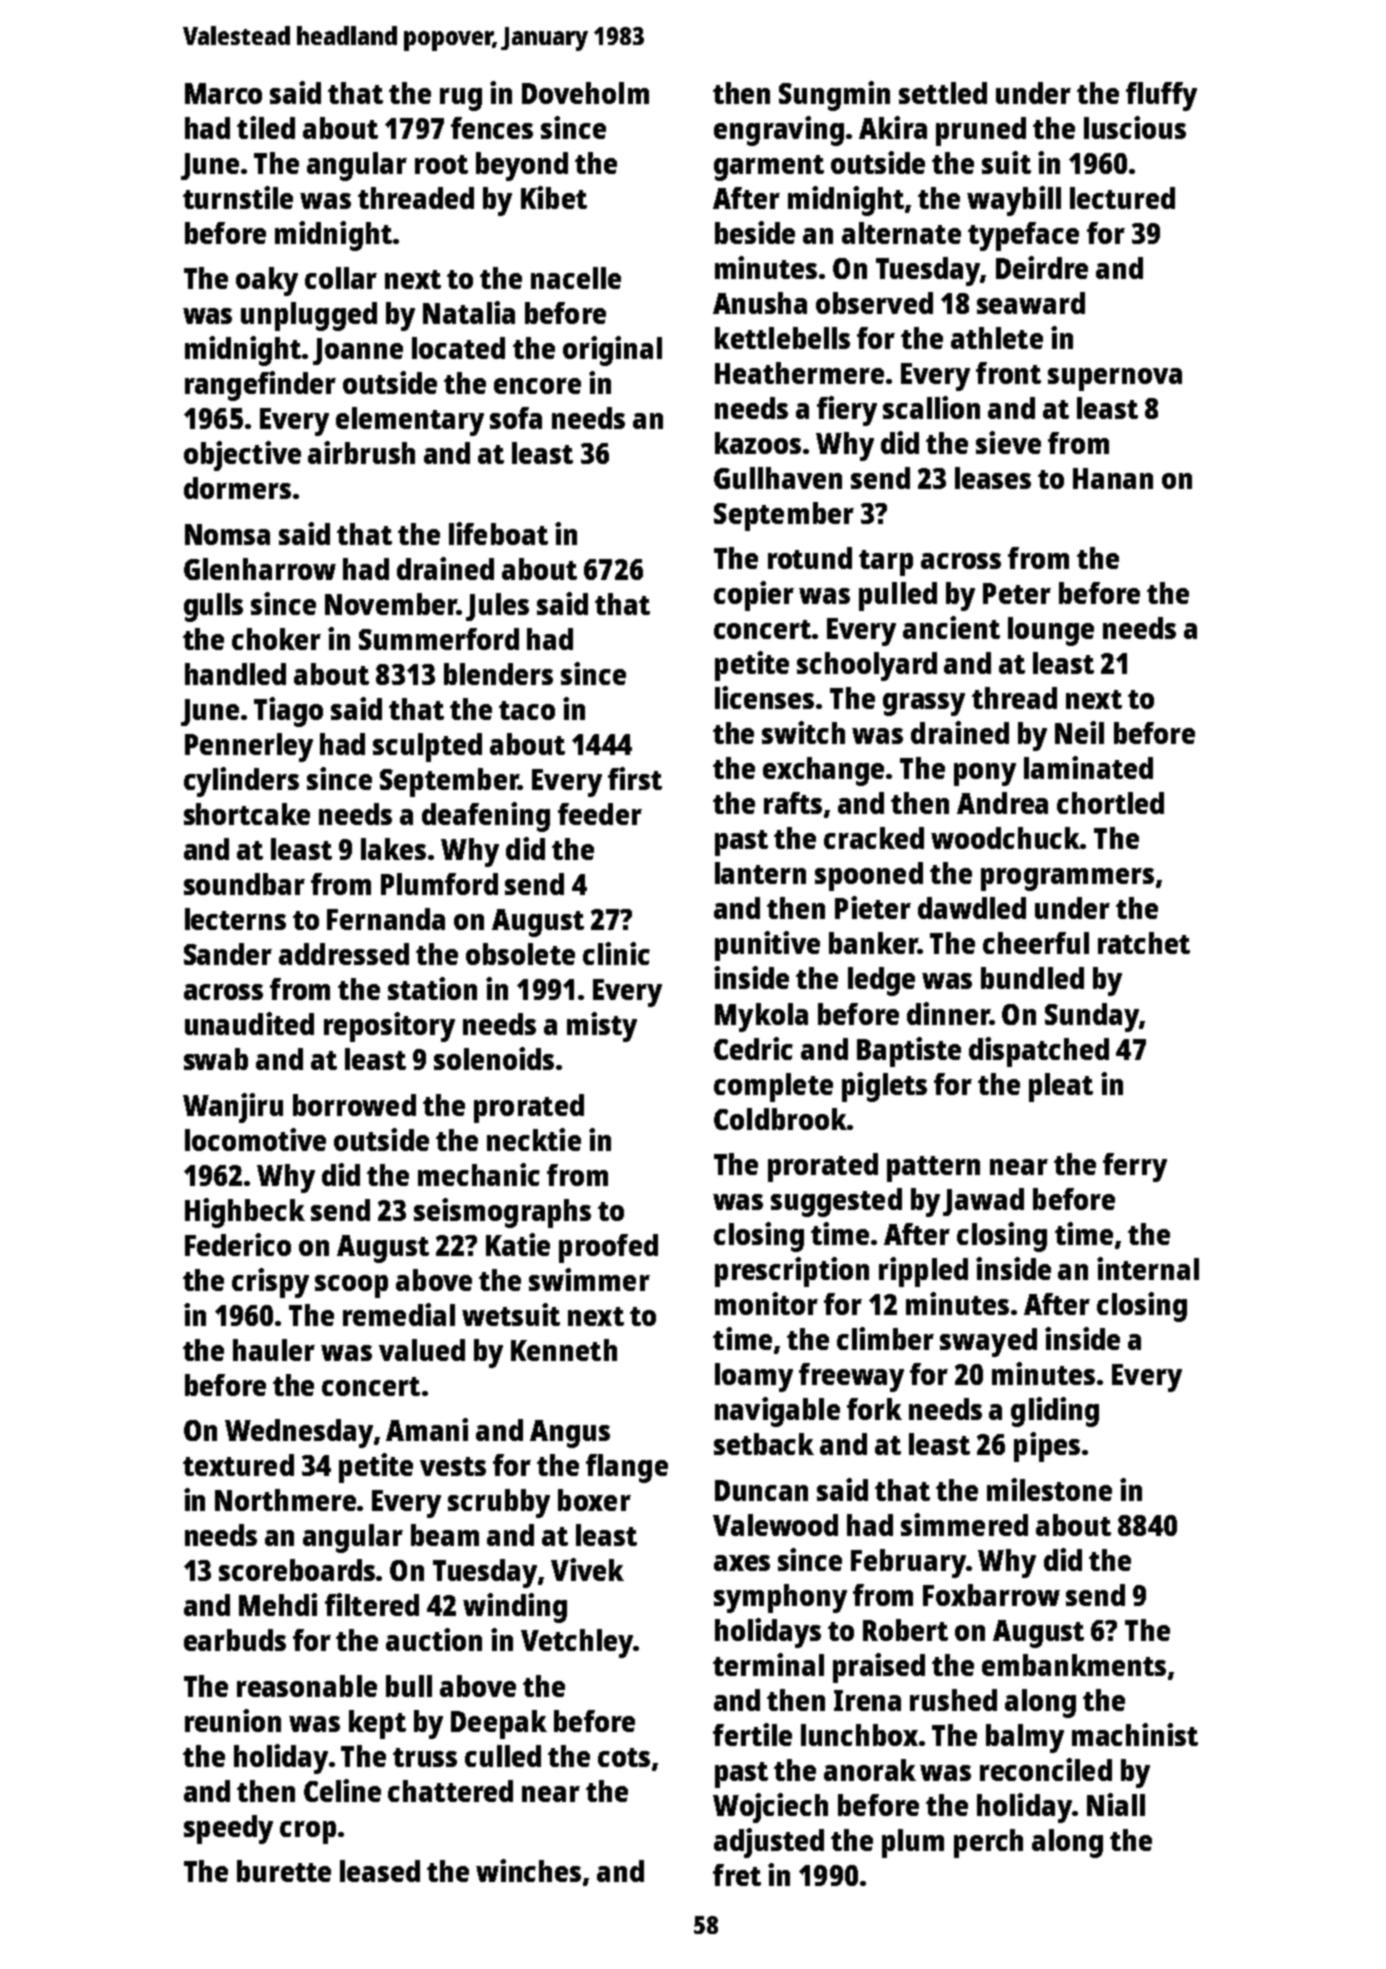 The height and width of the image is (1969, 1386). I want to click on leased, so click(380, 1871).
